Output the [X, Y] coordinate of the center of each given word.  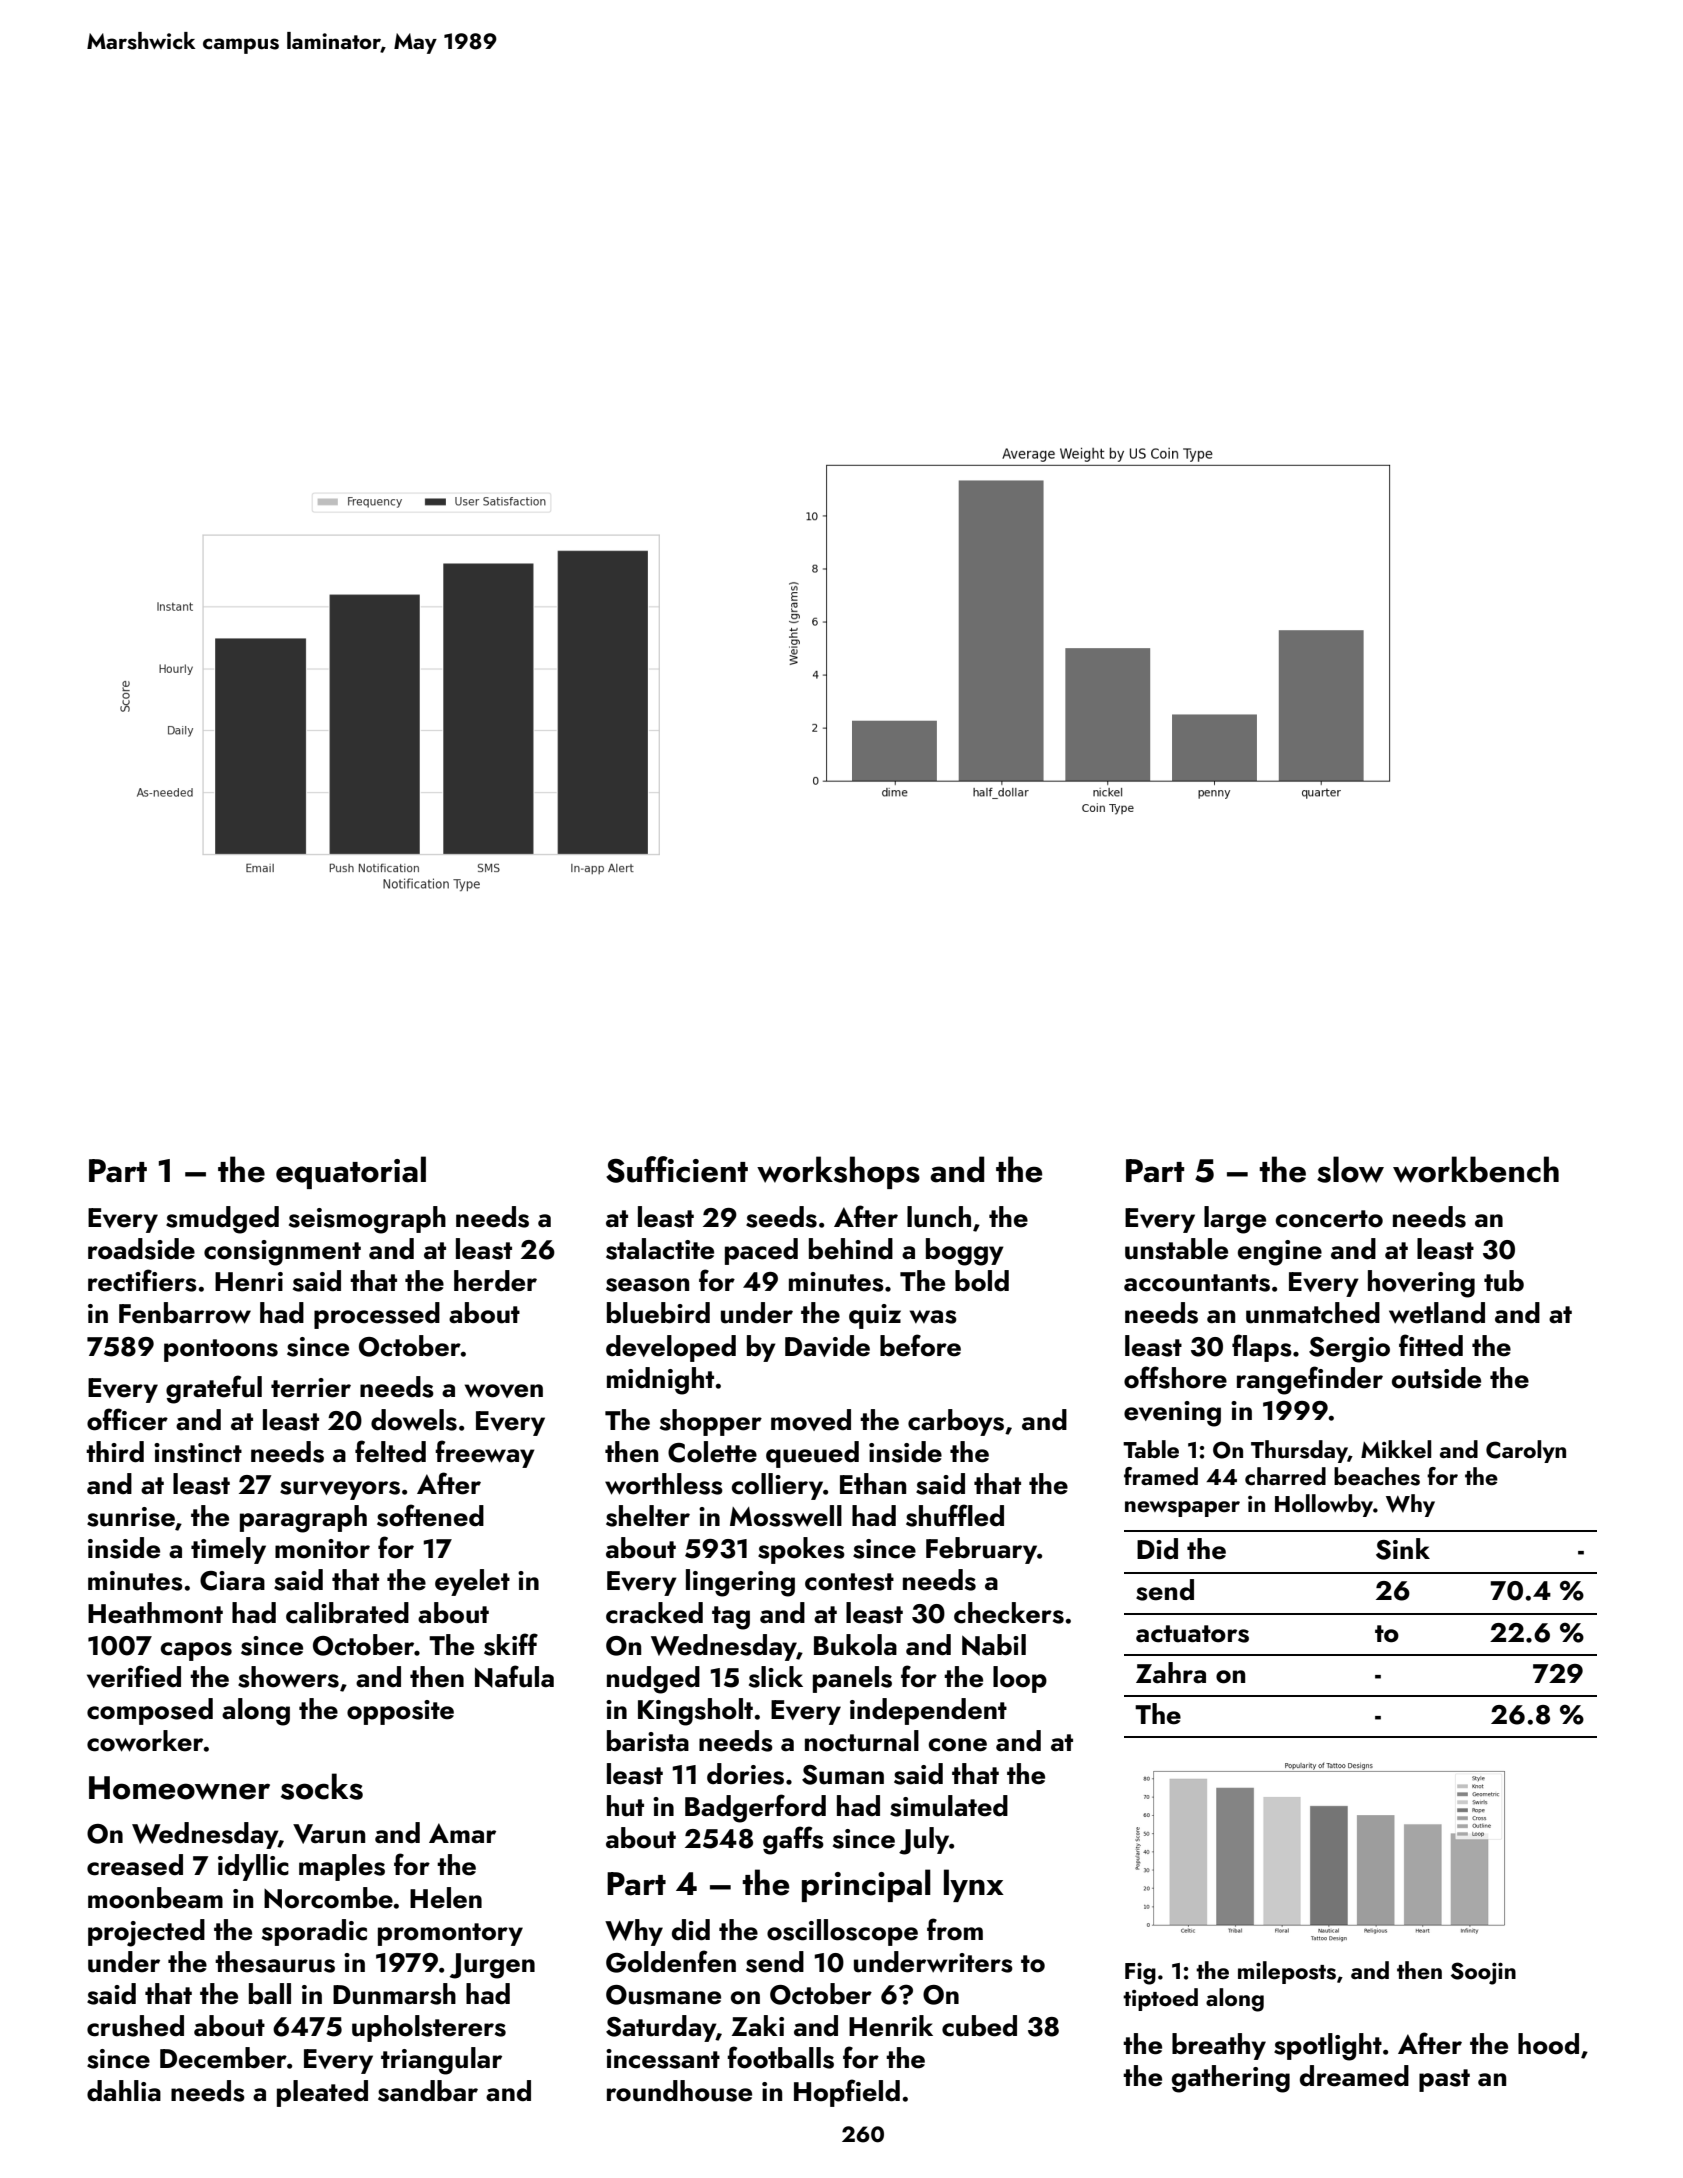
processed [377, 1315]
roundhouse [679, 2091]
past [1444, 2080]
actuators [1192, 1634]
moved [811, 1420]
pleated [322, 2093]
